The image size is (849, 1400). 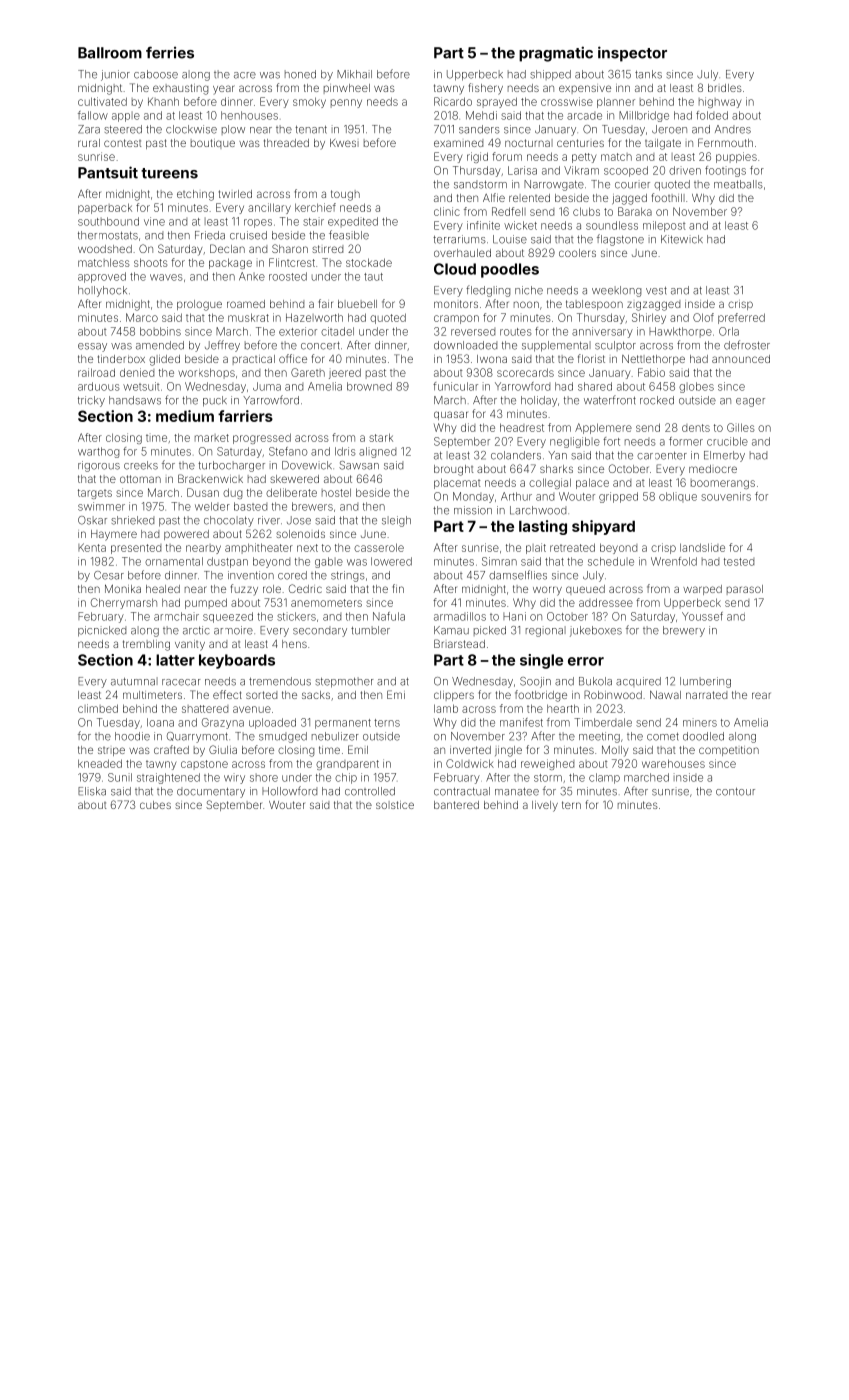 I want to click on aligned, so click(x=377, y=452).
